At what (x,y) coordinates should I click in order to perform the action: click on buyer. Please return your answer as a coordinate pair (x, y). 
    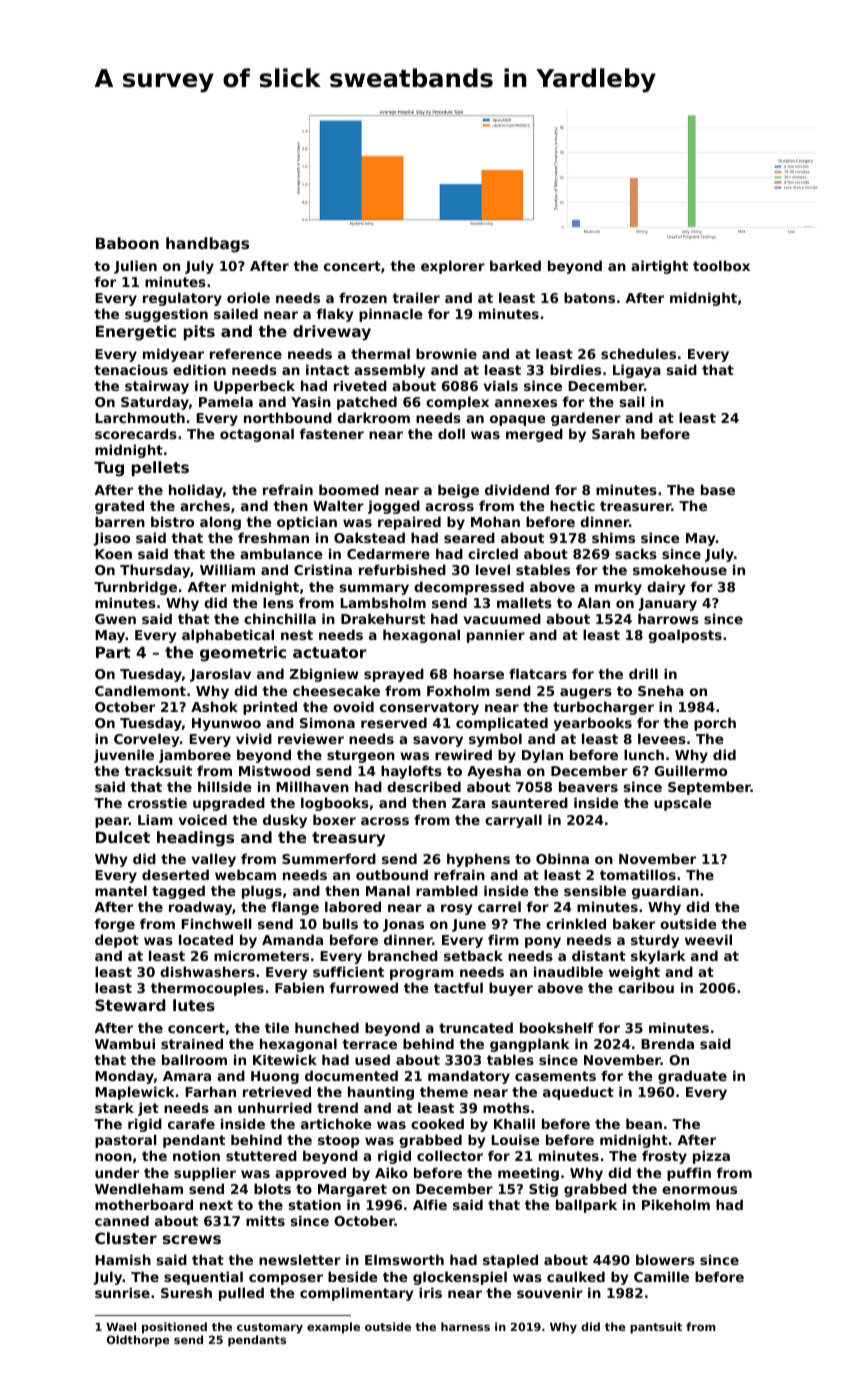
    Looking at the image, I should click on (511, 989).
